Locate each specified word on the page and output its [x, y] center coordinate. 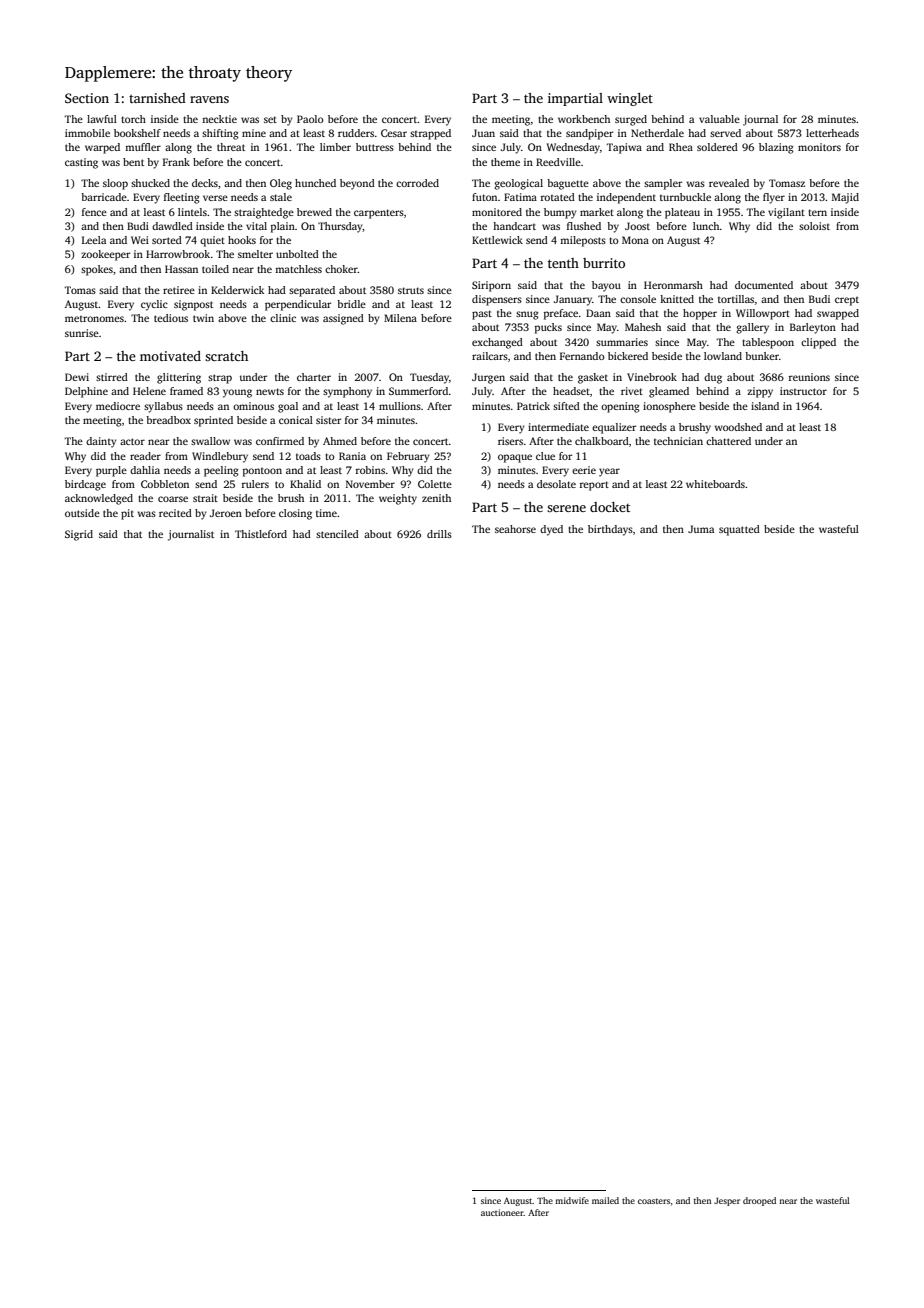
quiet [212, 241]
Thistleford [261, 534]
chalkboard [602, 441]
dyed [551, 530]
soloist [814, 226]
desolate [556, 484]
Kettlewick [497, 240]
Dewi [77, 377]
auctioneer [502, 1212]
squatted [739, 530]
